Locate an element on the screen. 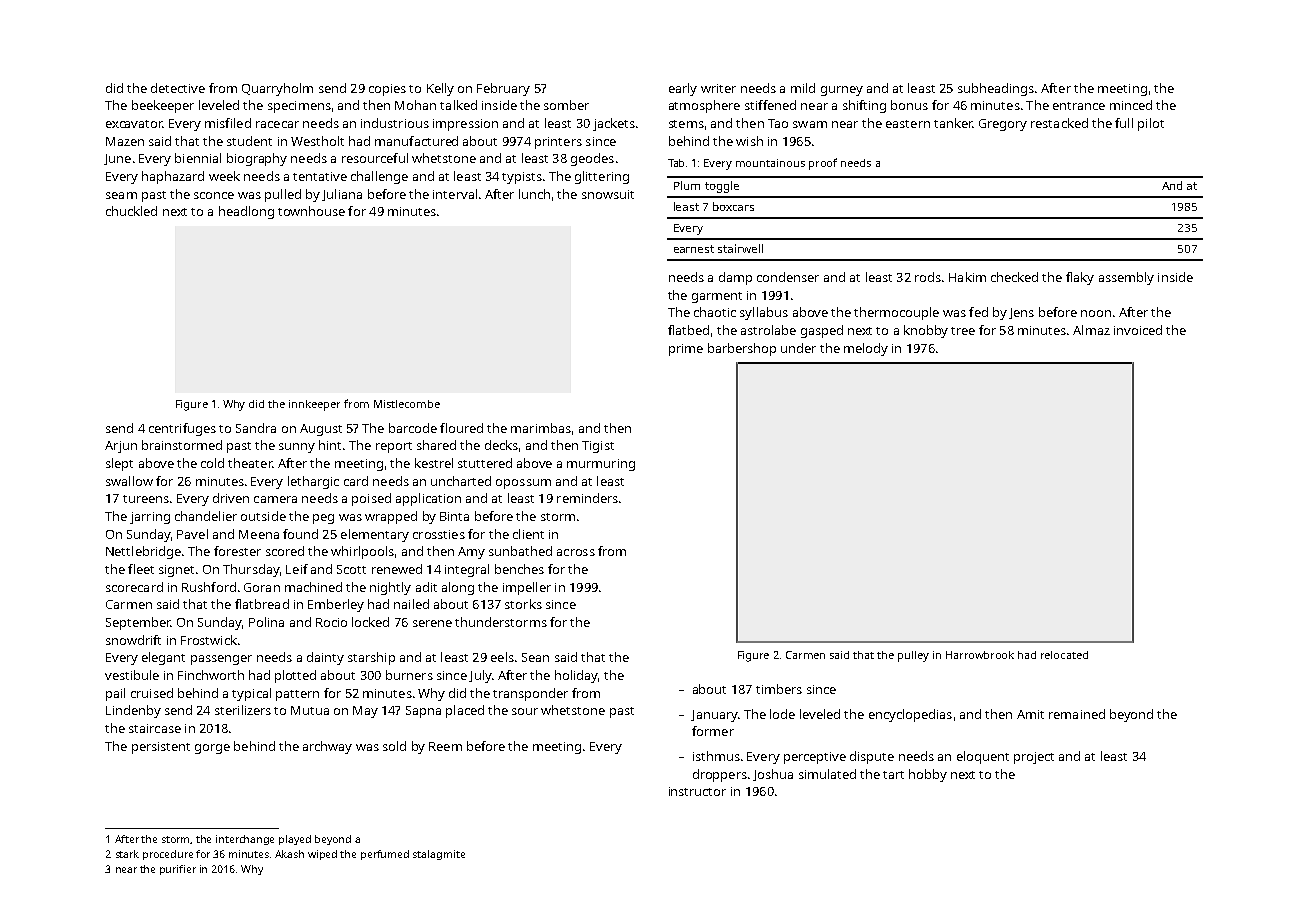 This screenshot has width=1308, height=924. sunbathed is located at coordinates (520, 551).
